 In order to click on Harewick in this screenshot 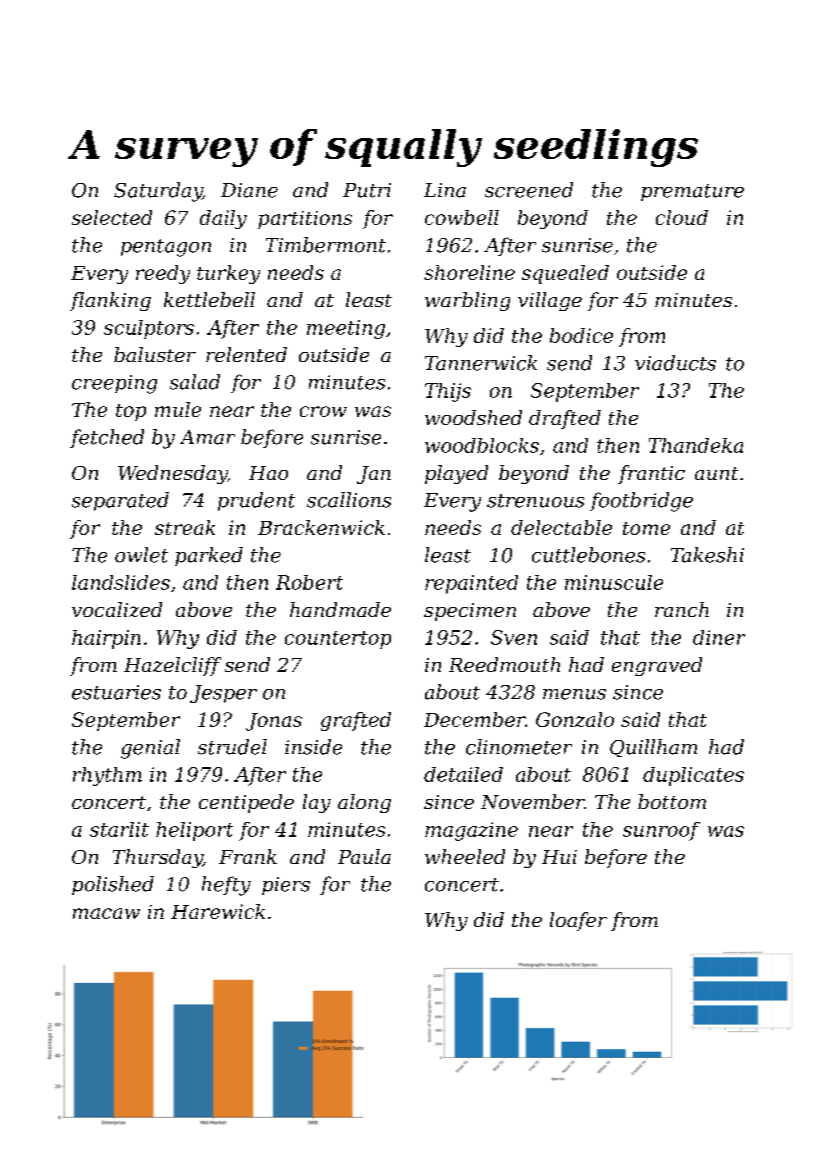, I will do `click(218, 911)`.
